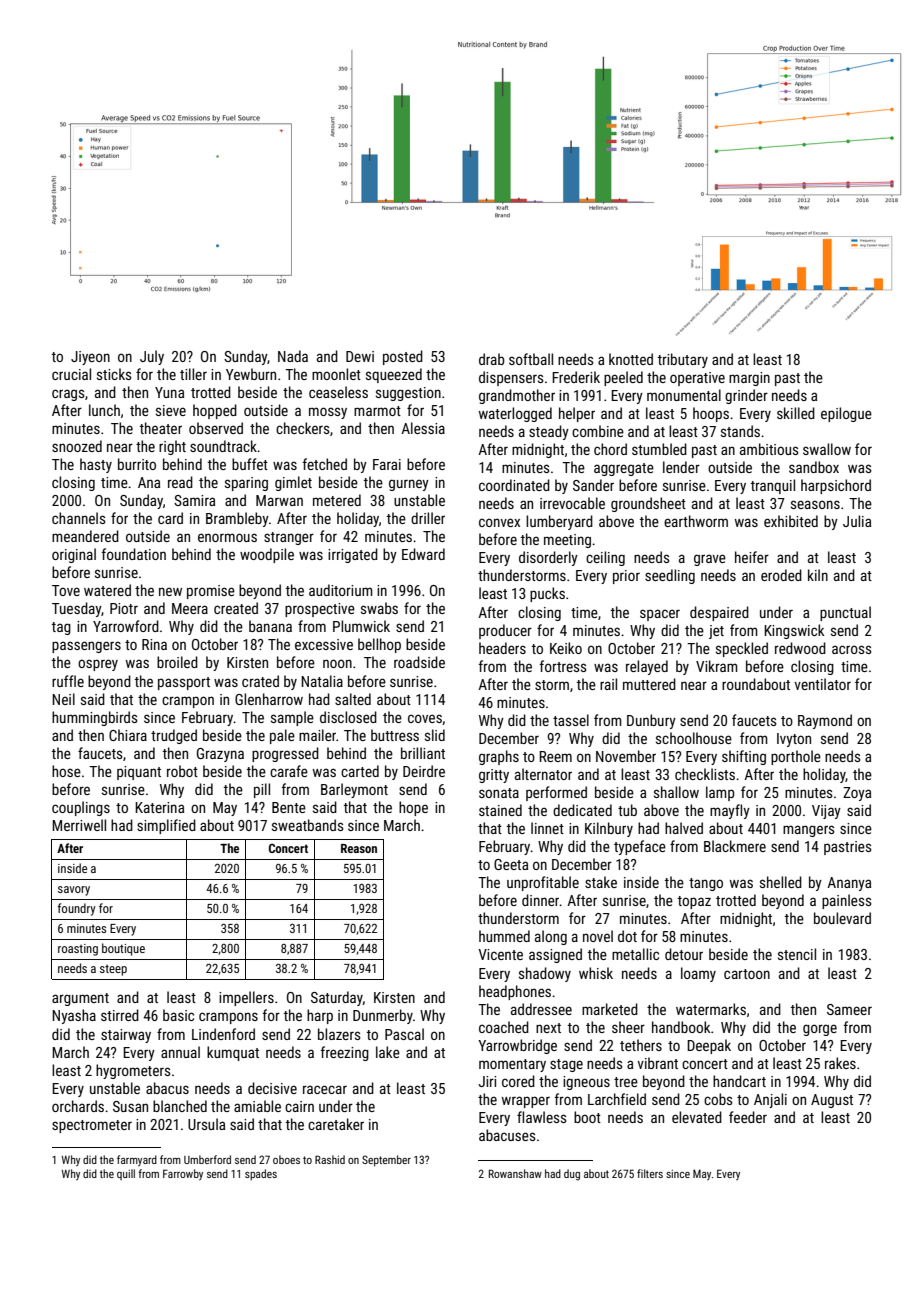 Image resolution: width=924 pixels, height=1314 pixels. I want to click on Vicente, so click(500, 954).
